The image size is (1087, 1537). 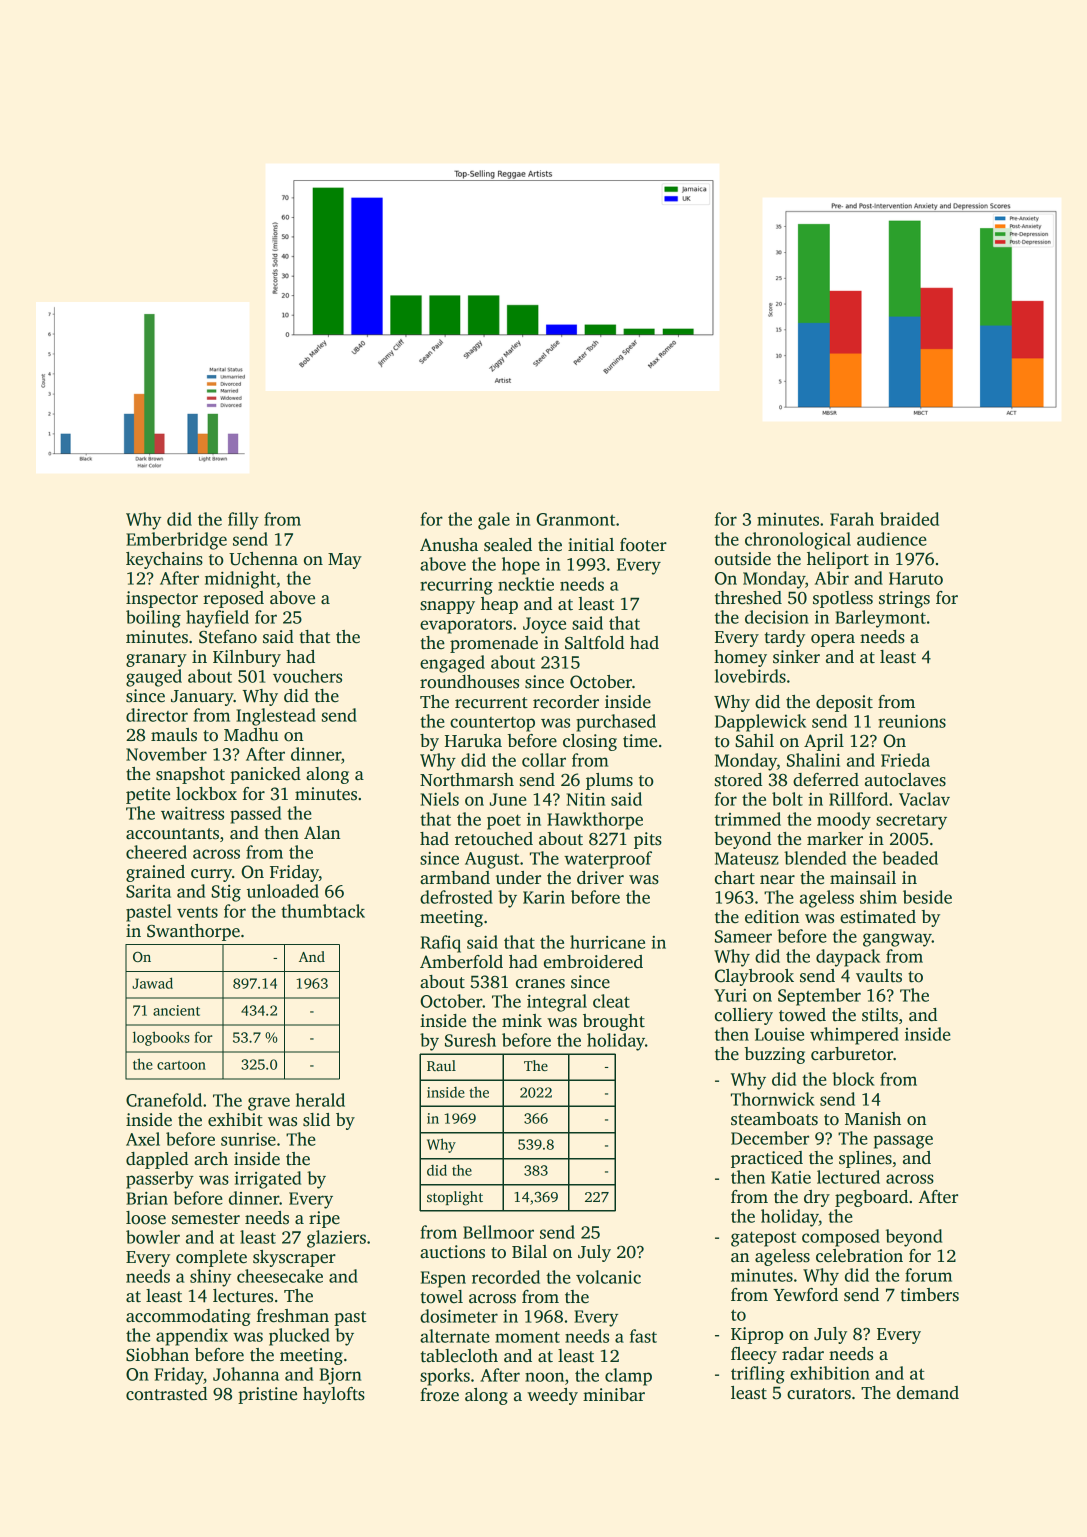 I want to click on midnight, so click(x=240, y=580).
